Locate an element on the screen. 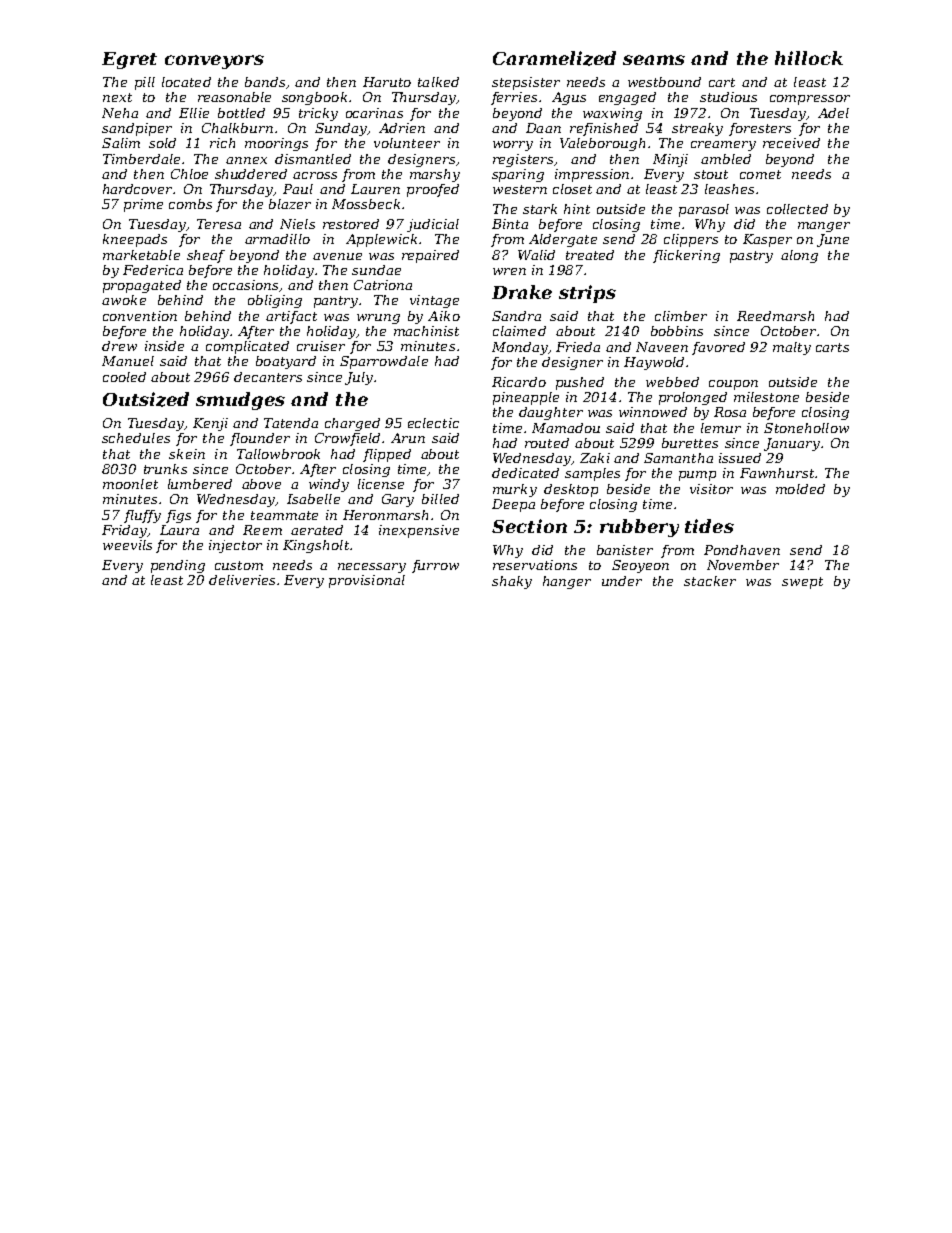 Image resolution: width=952 pixels, height=1233 pixels. pending is located at coordinates (178, 566).
